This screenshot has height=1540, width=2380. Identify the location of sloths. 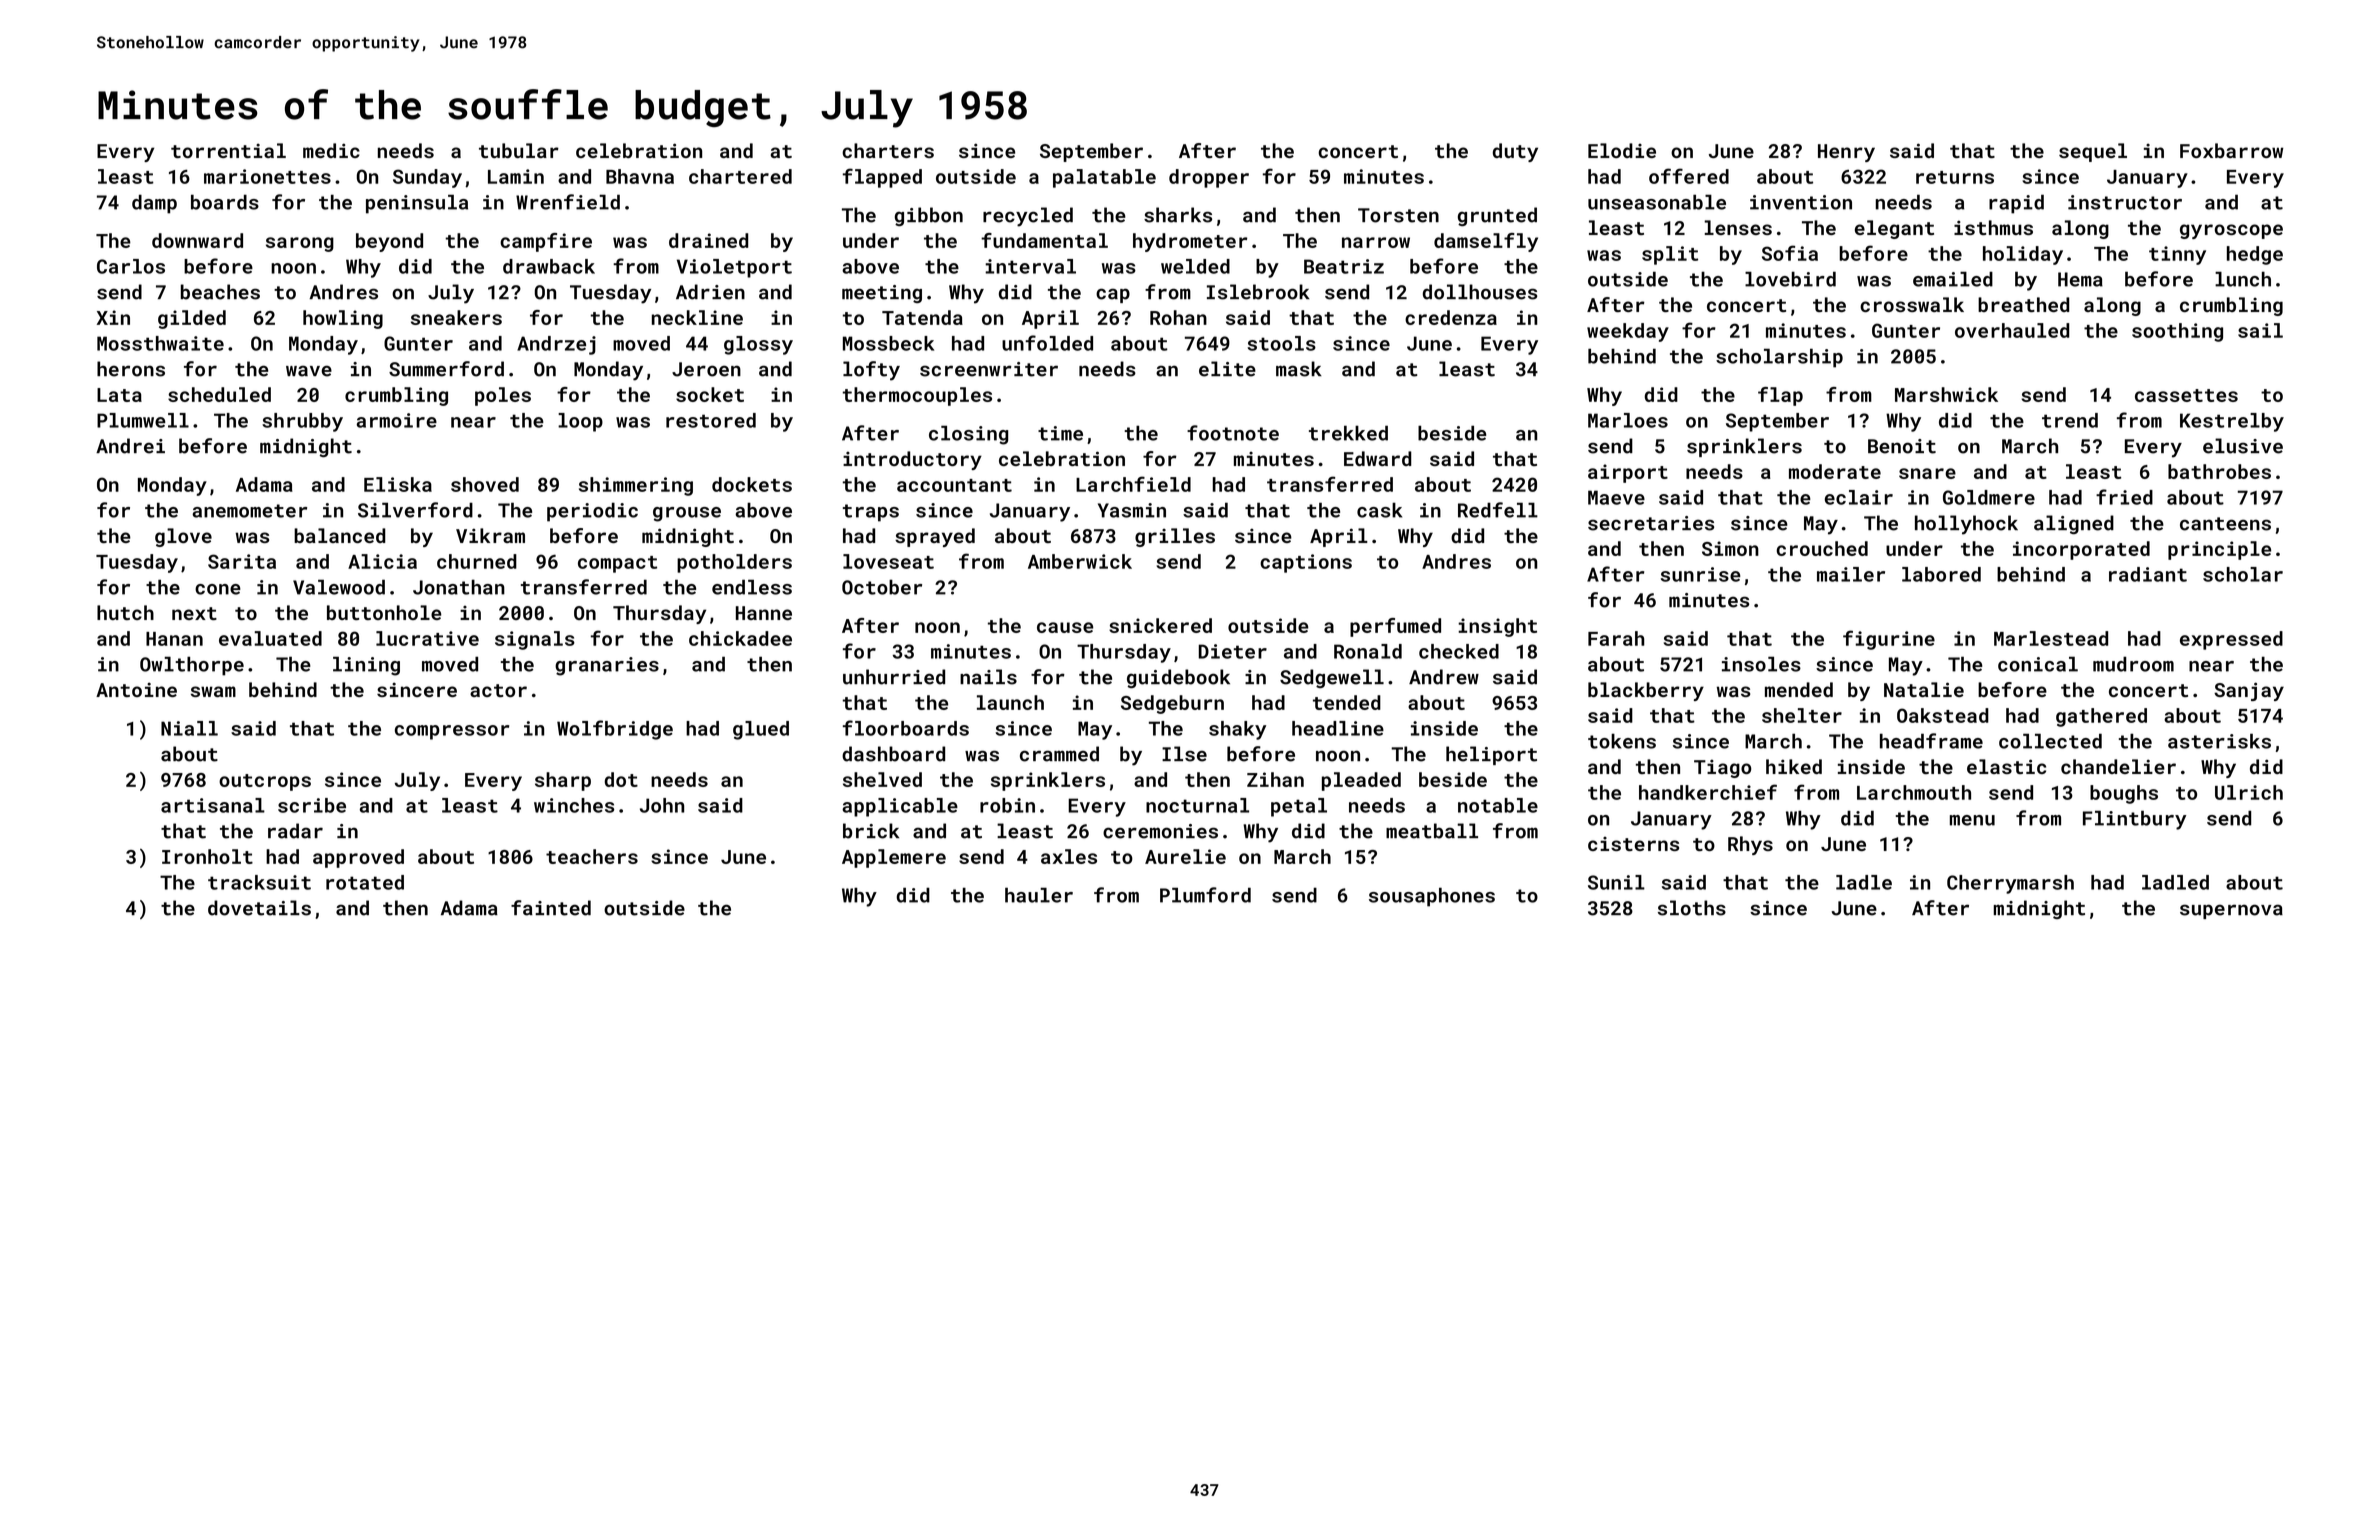
(1692, 908).
